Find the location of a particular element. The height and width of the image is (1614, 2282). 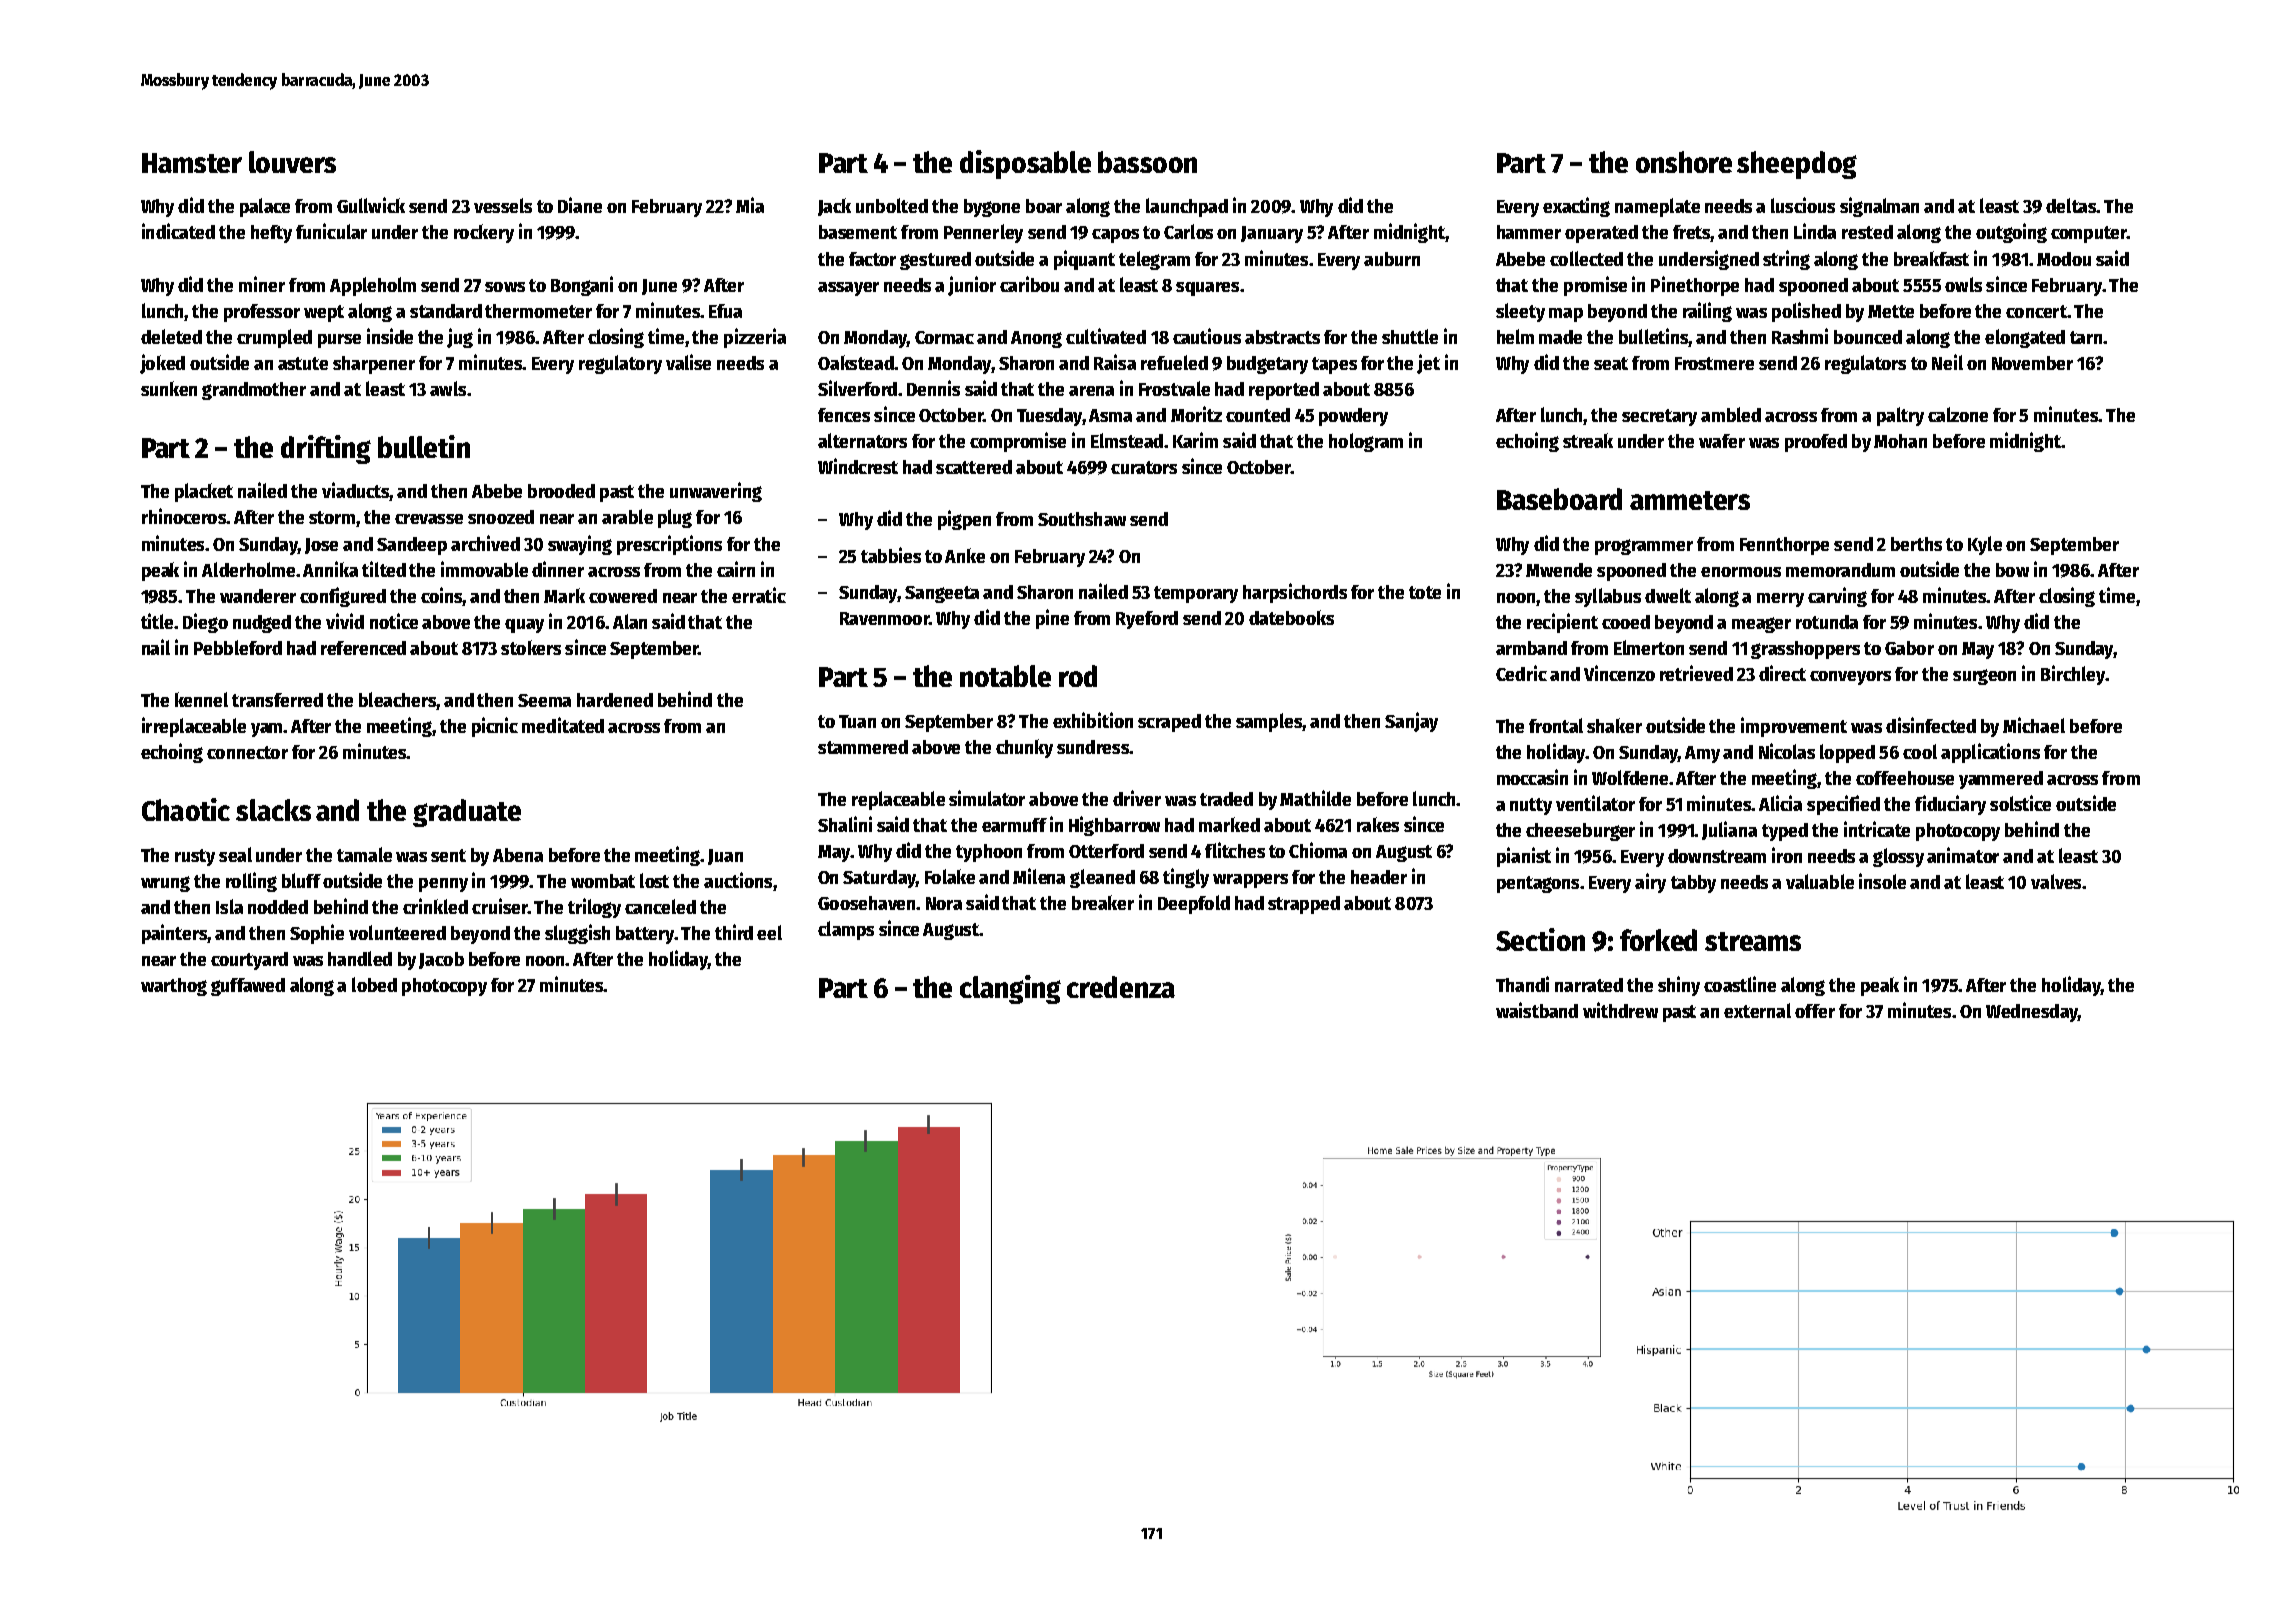

placket is located at coordinates (204, 492).
